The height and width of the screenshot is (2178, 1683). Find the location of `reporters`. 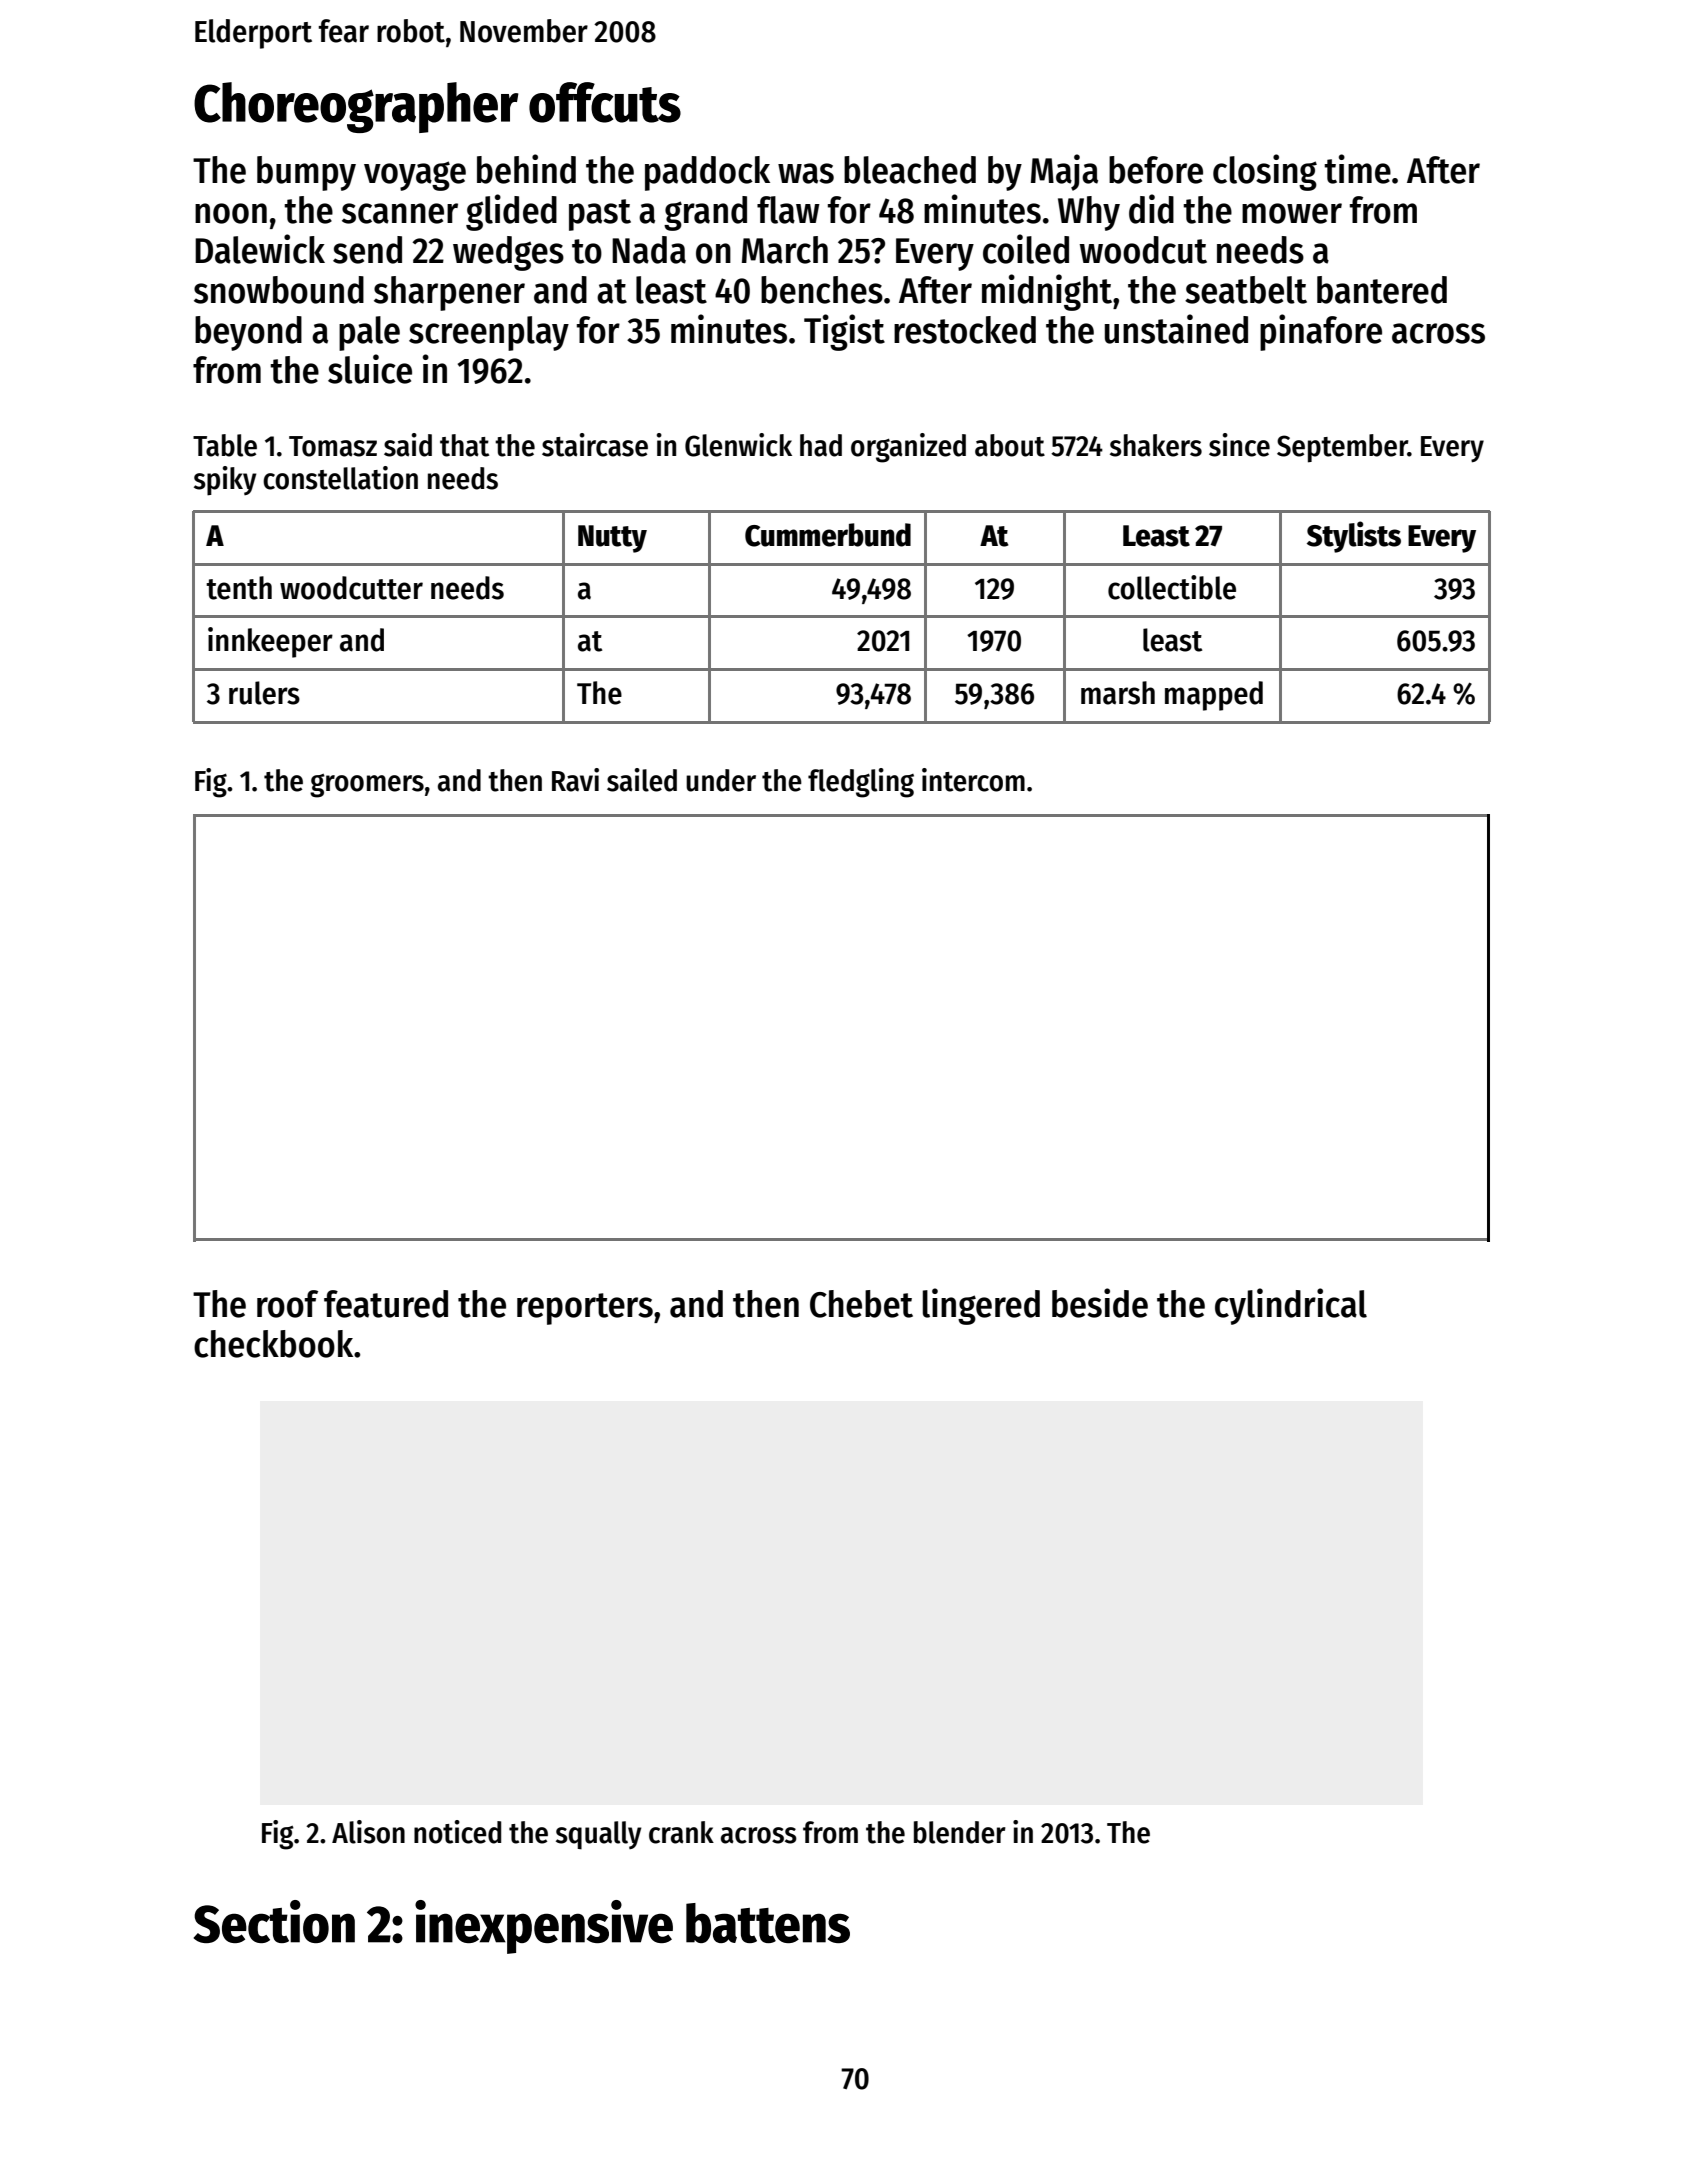

reporters is located at coordinates (585, 1309).
